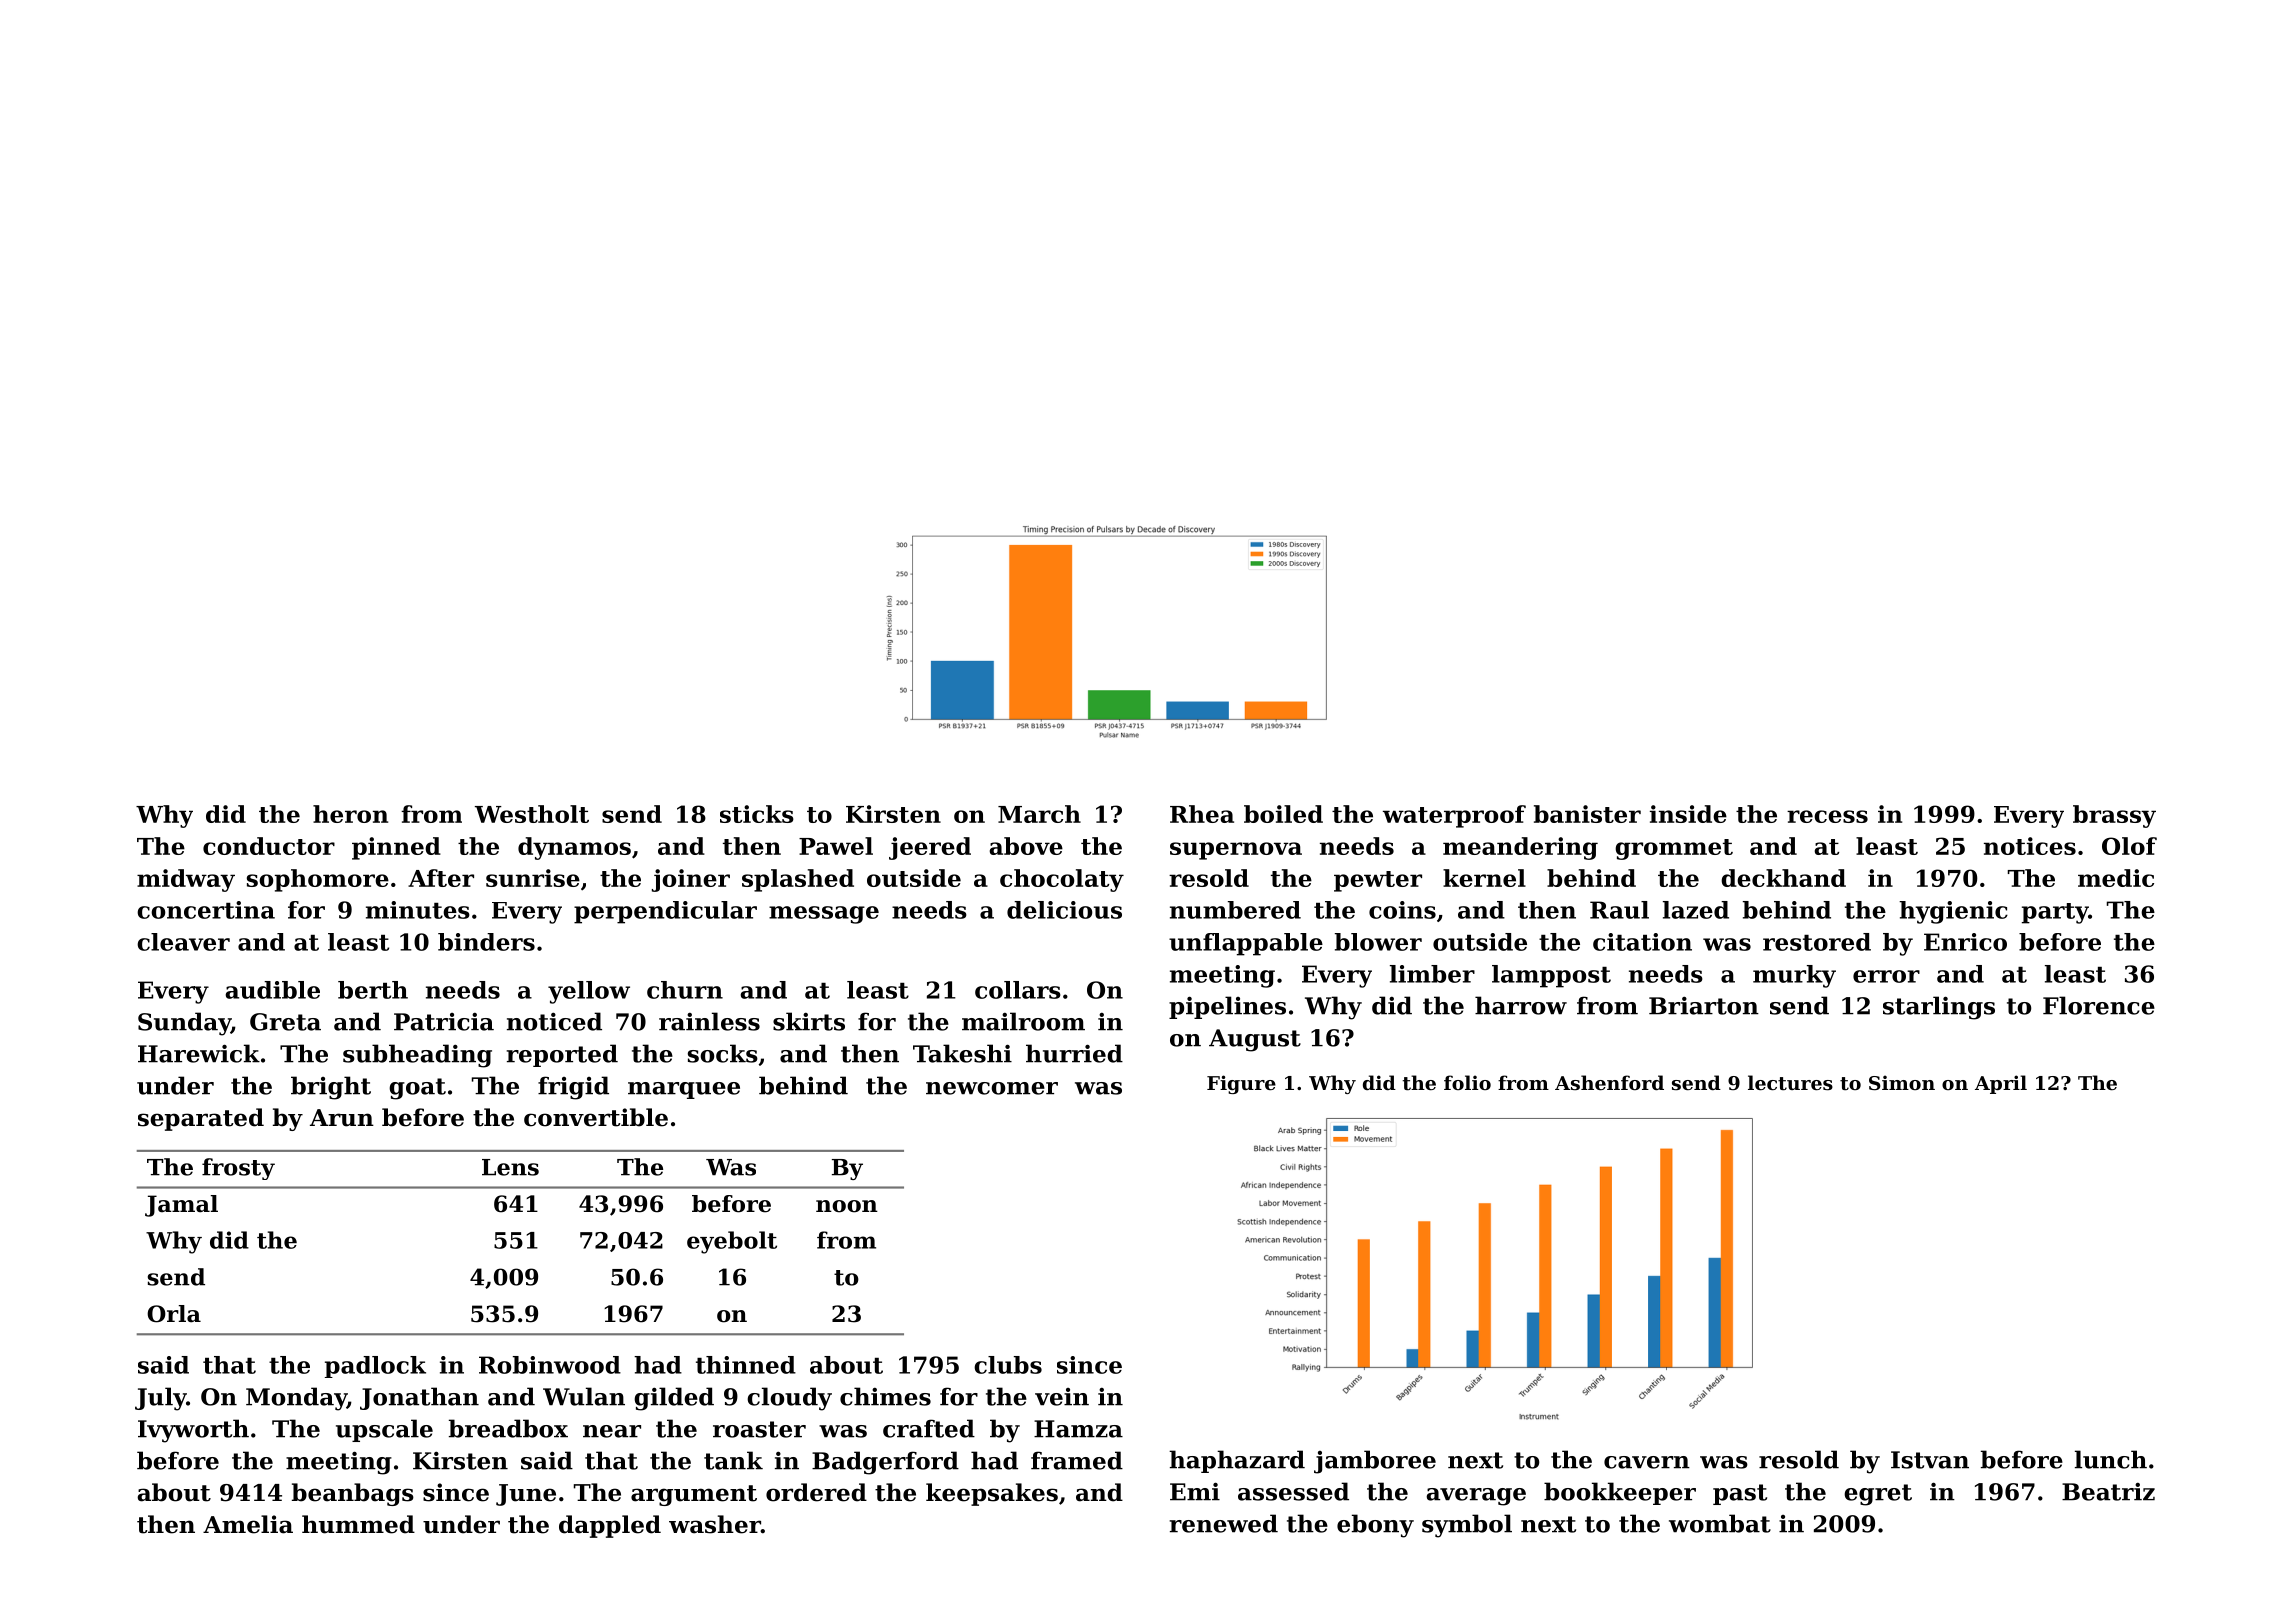  What do you see at coordinates (824, 915) in the screenshot?
I see `message` at bounding box center [824, 915].
